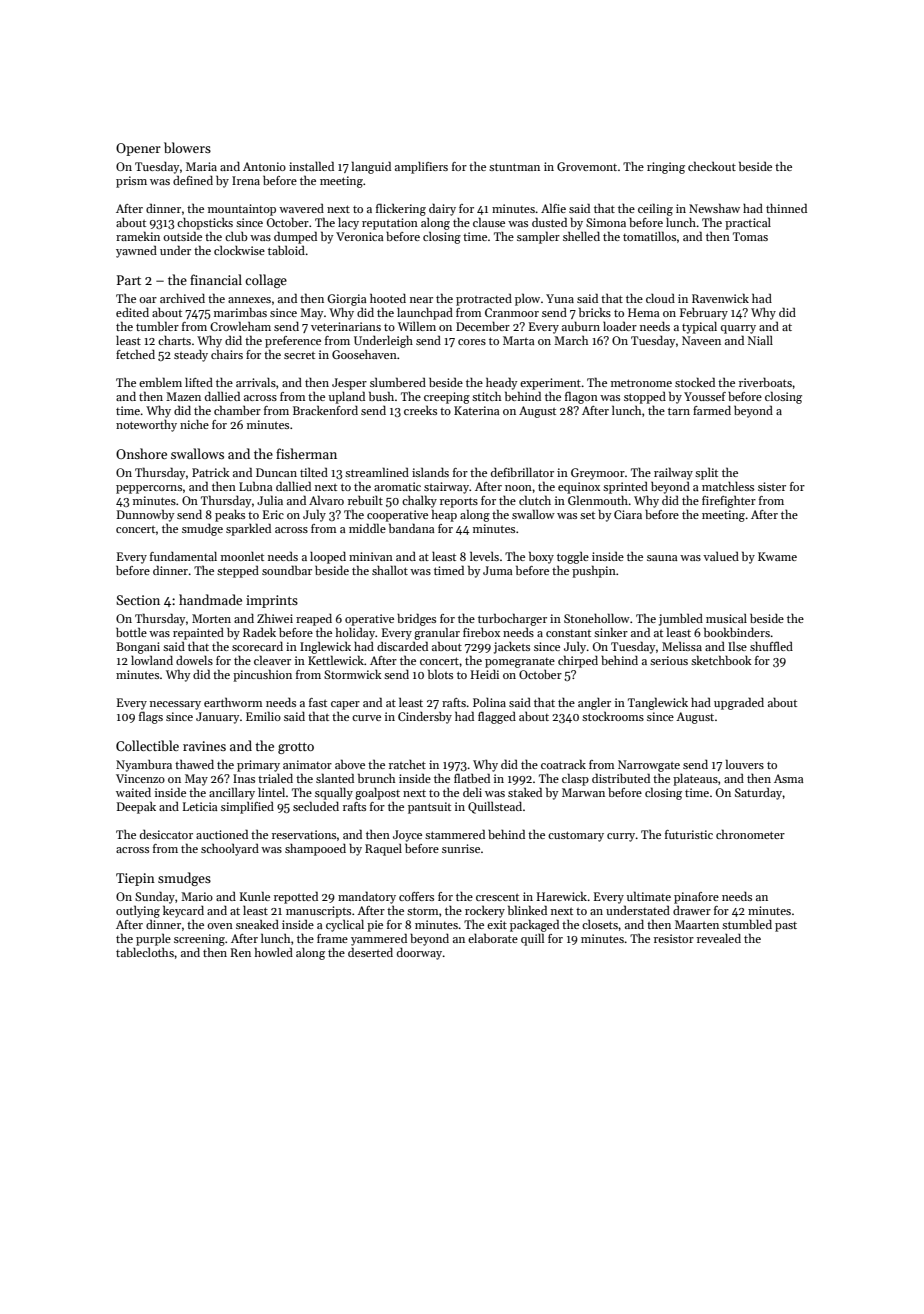 The width and height of the screenshot is (924, 1314). Describe the element at coordinates (729, 501) in the screenshot. I see `firefighter` at that location.
